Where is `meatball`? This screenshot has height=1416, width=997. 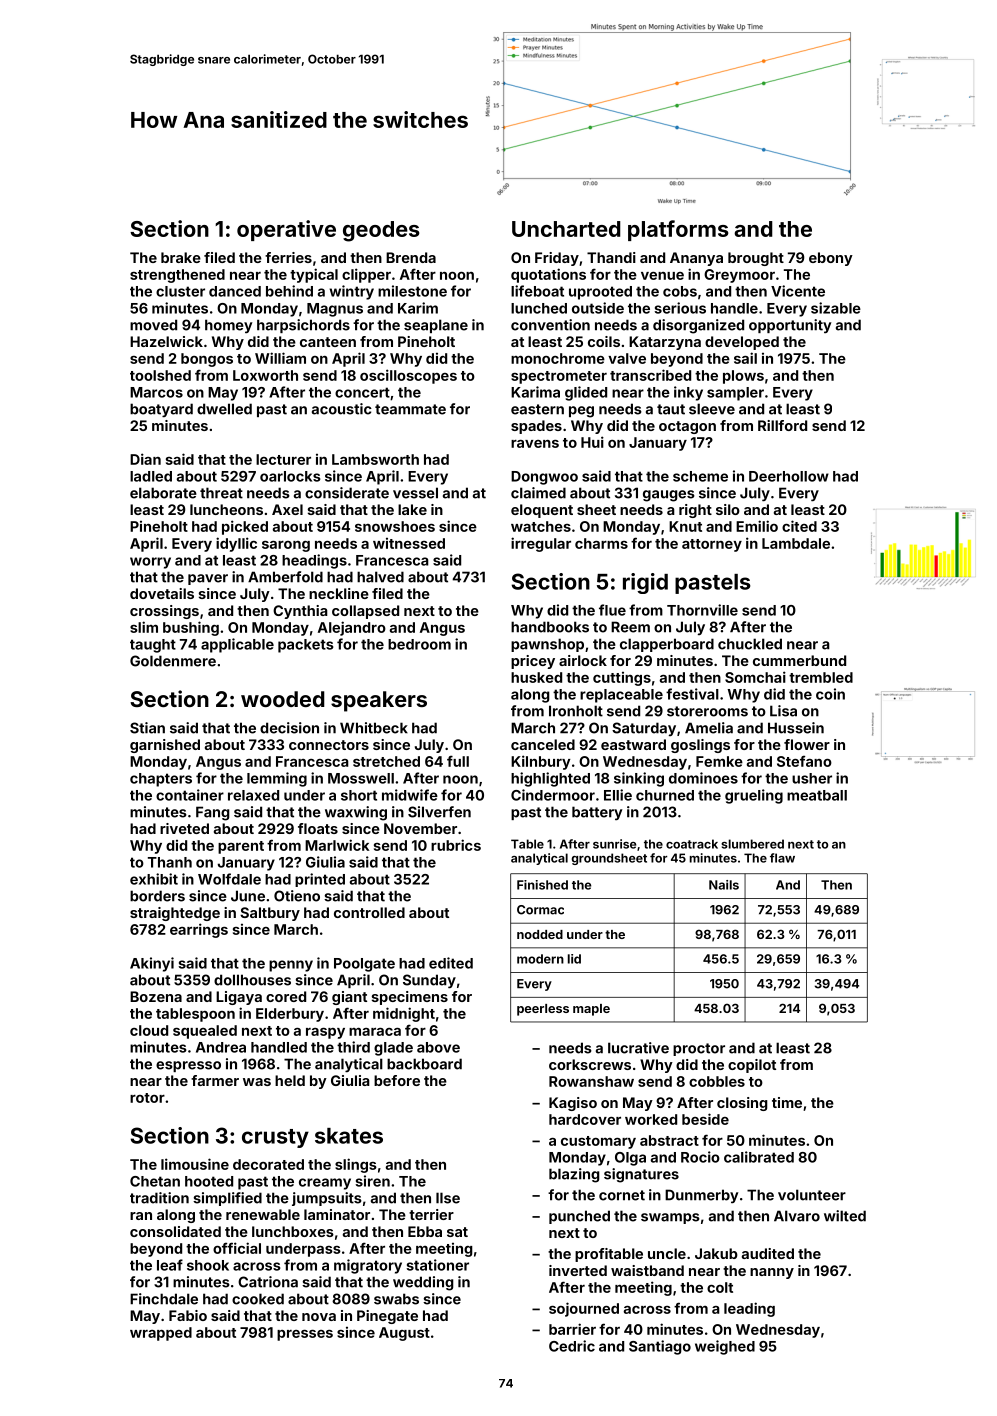 meatball is located at coordinates (817, 795).
